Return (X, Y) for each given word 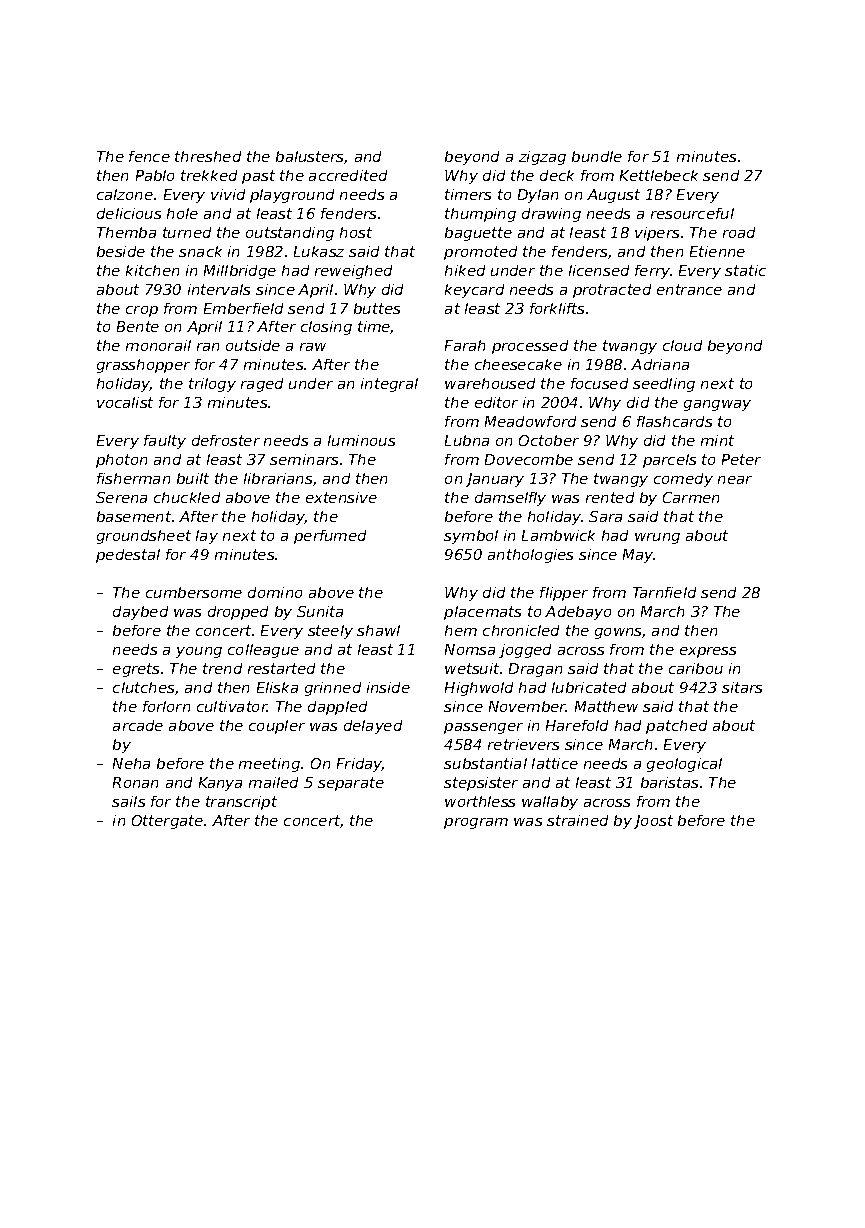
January (495, 480)
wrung (657, 538)
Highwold (479, 689)
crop (142, 311)
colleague (263, 651)
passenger (483, 728)
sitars (742, 687)
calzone (125, 194)
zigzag (542, 158)
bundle (597, 156)
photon (121, 461)
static (745, 270)
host (356, 232)
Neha (131, 763)
